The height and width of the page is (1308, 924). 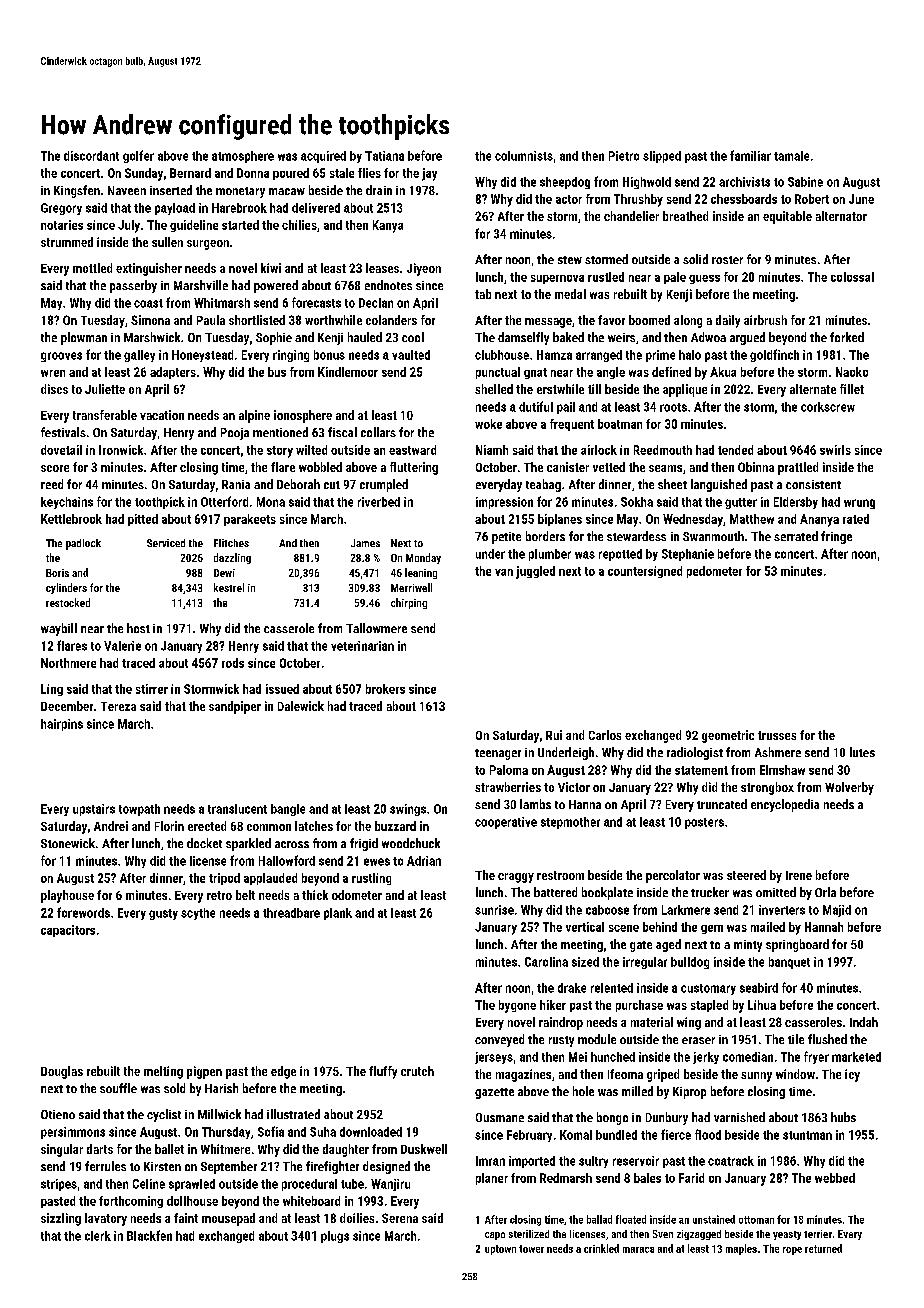 I want to click on Sofia, so click(x=271, y=1131).
